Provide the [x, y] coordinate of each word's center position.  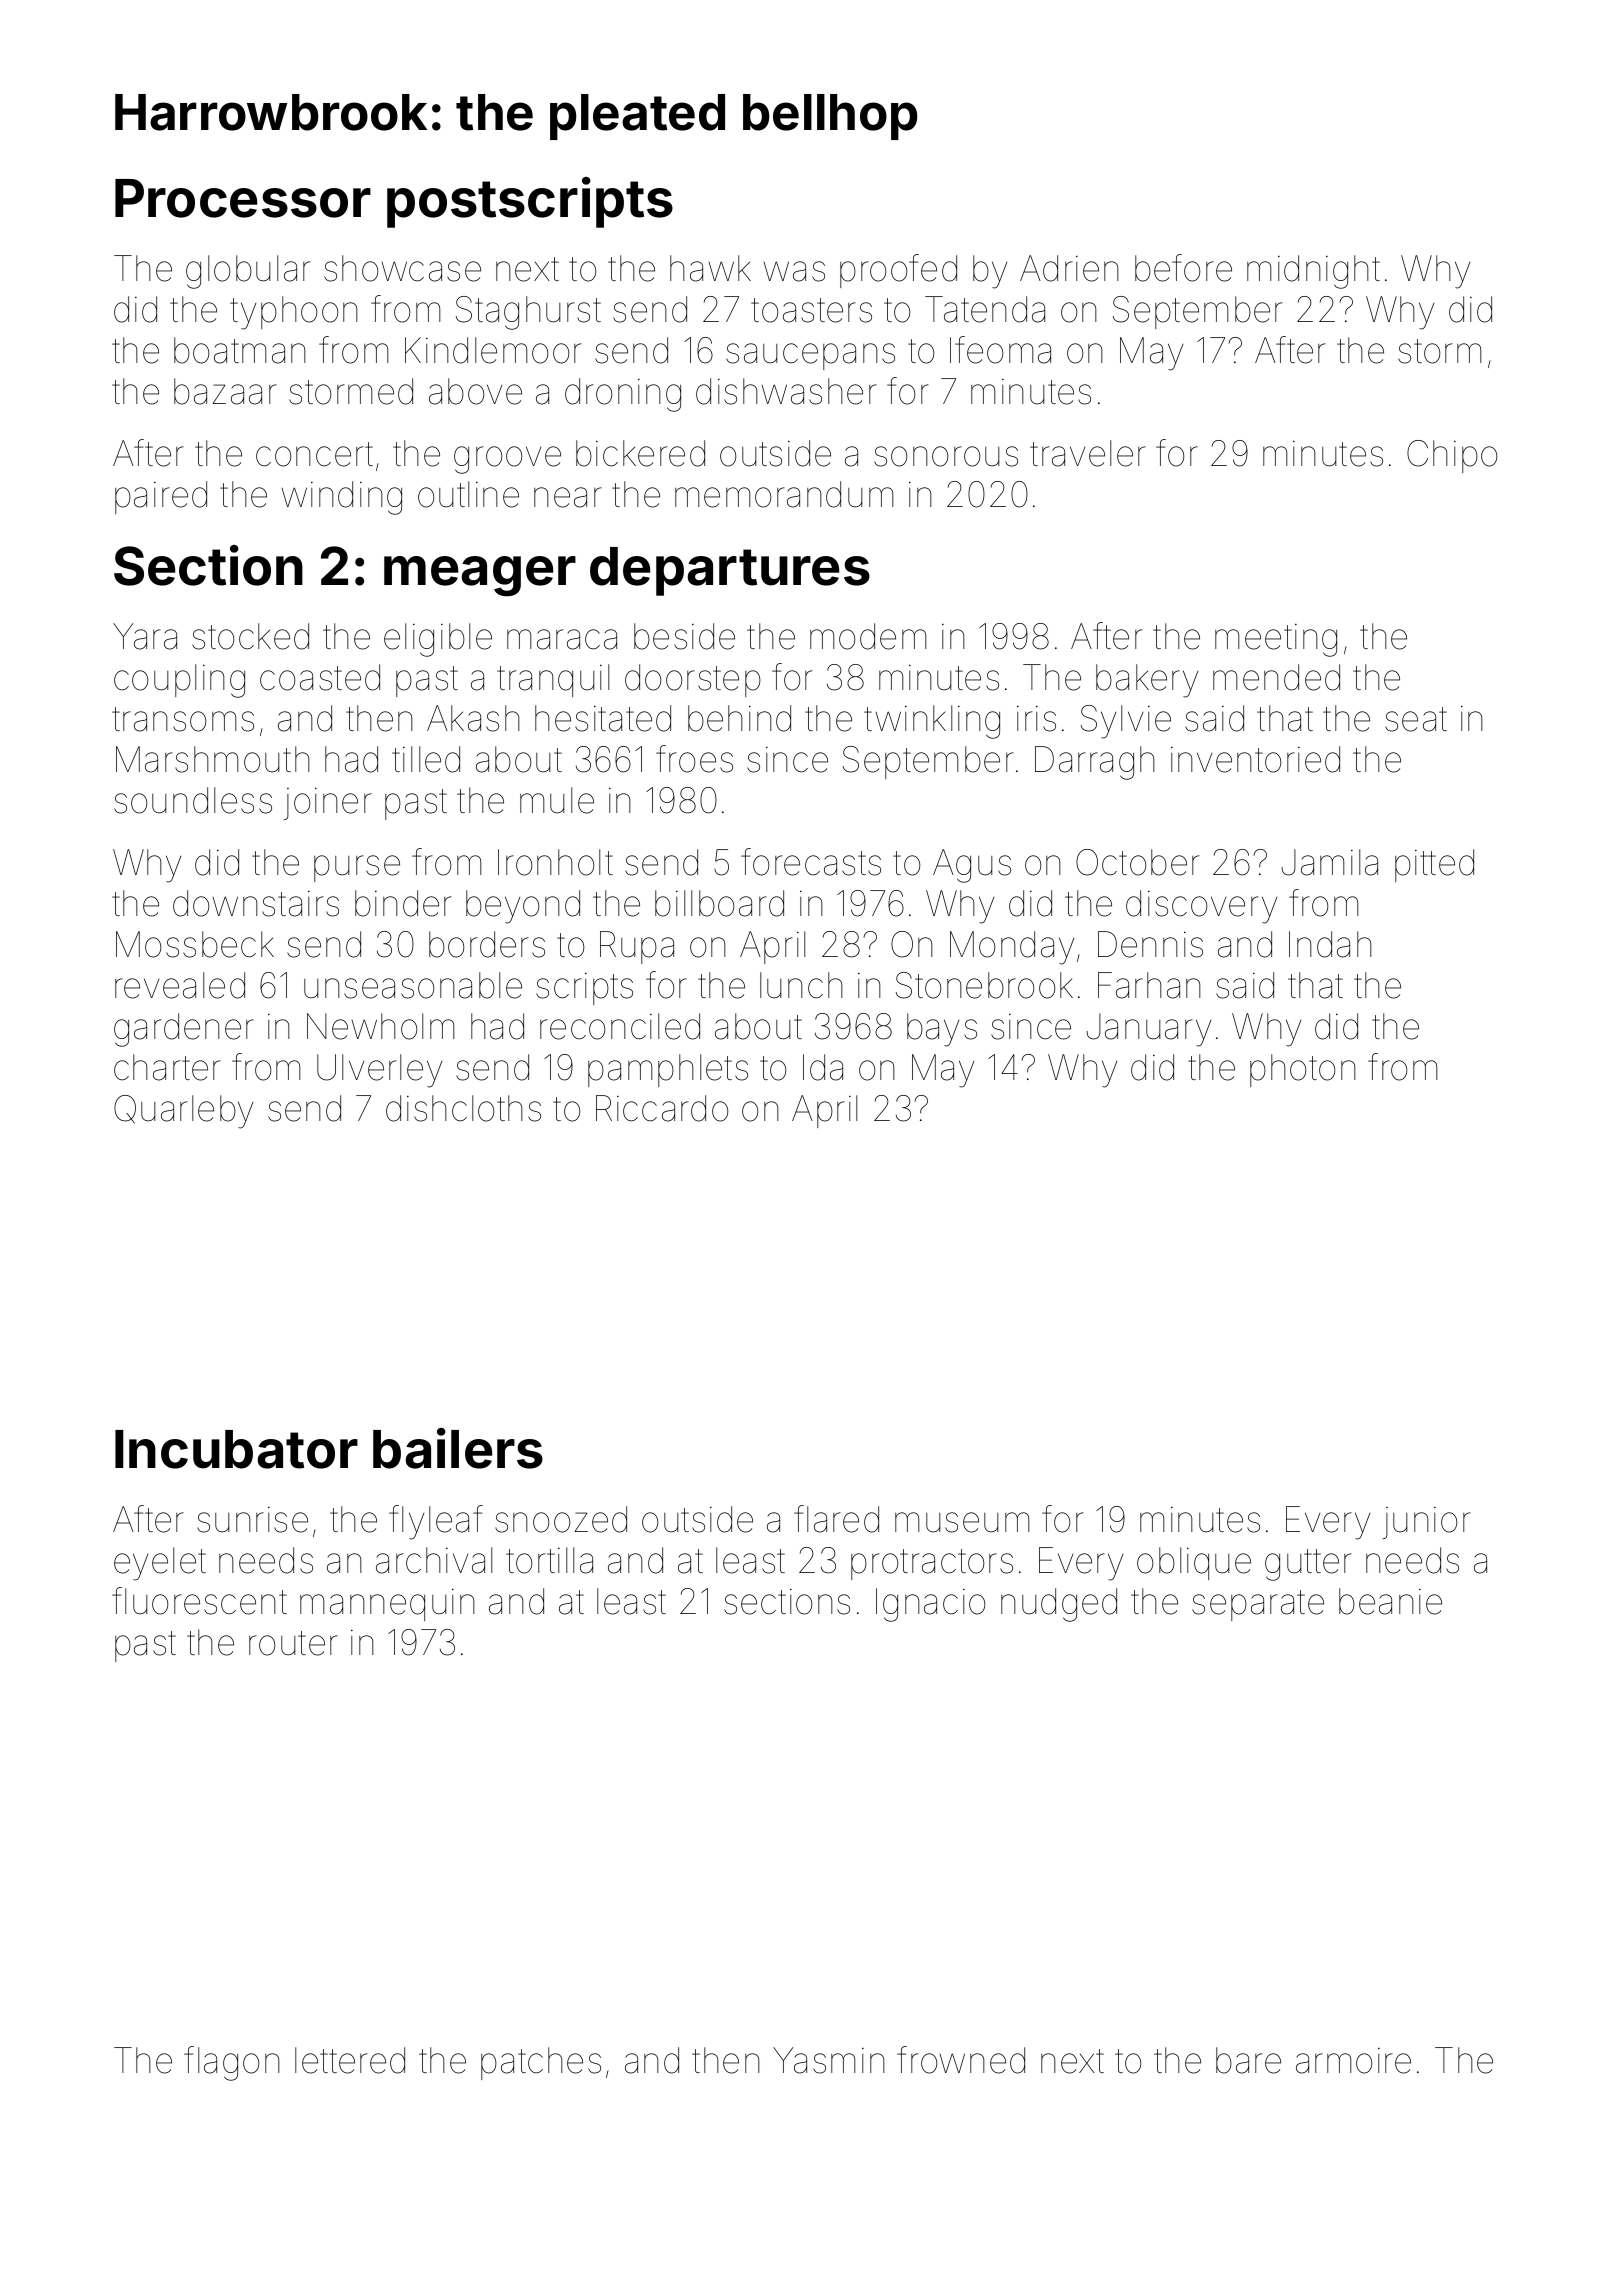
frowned [961, 2060]
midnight [1313, 272]
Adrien [1069, 268]
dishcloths [463, 1108]
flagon [232, 2063]
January [1149, 1030]
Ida [823, 1067]
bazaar [225, 391]
